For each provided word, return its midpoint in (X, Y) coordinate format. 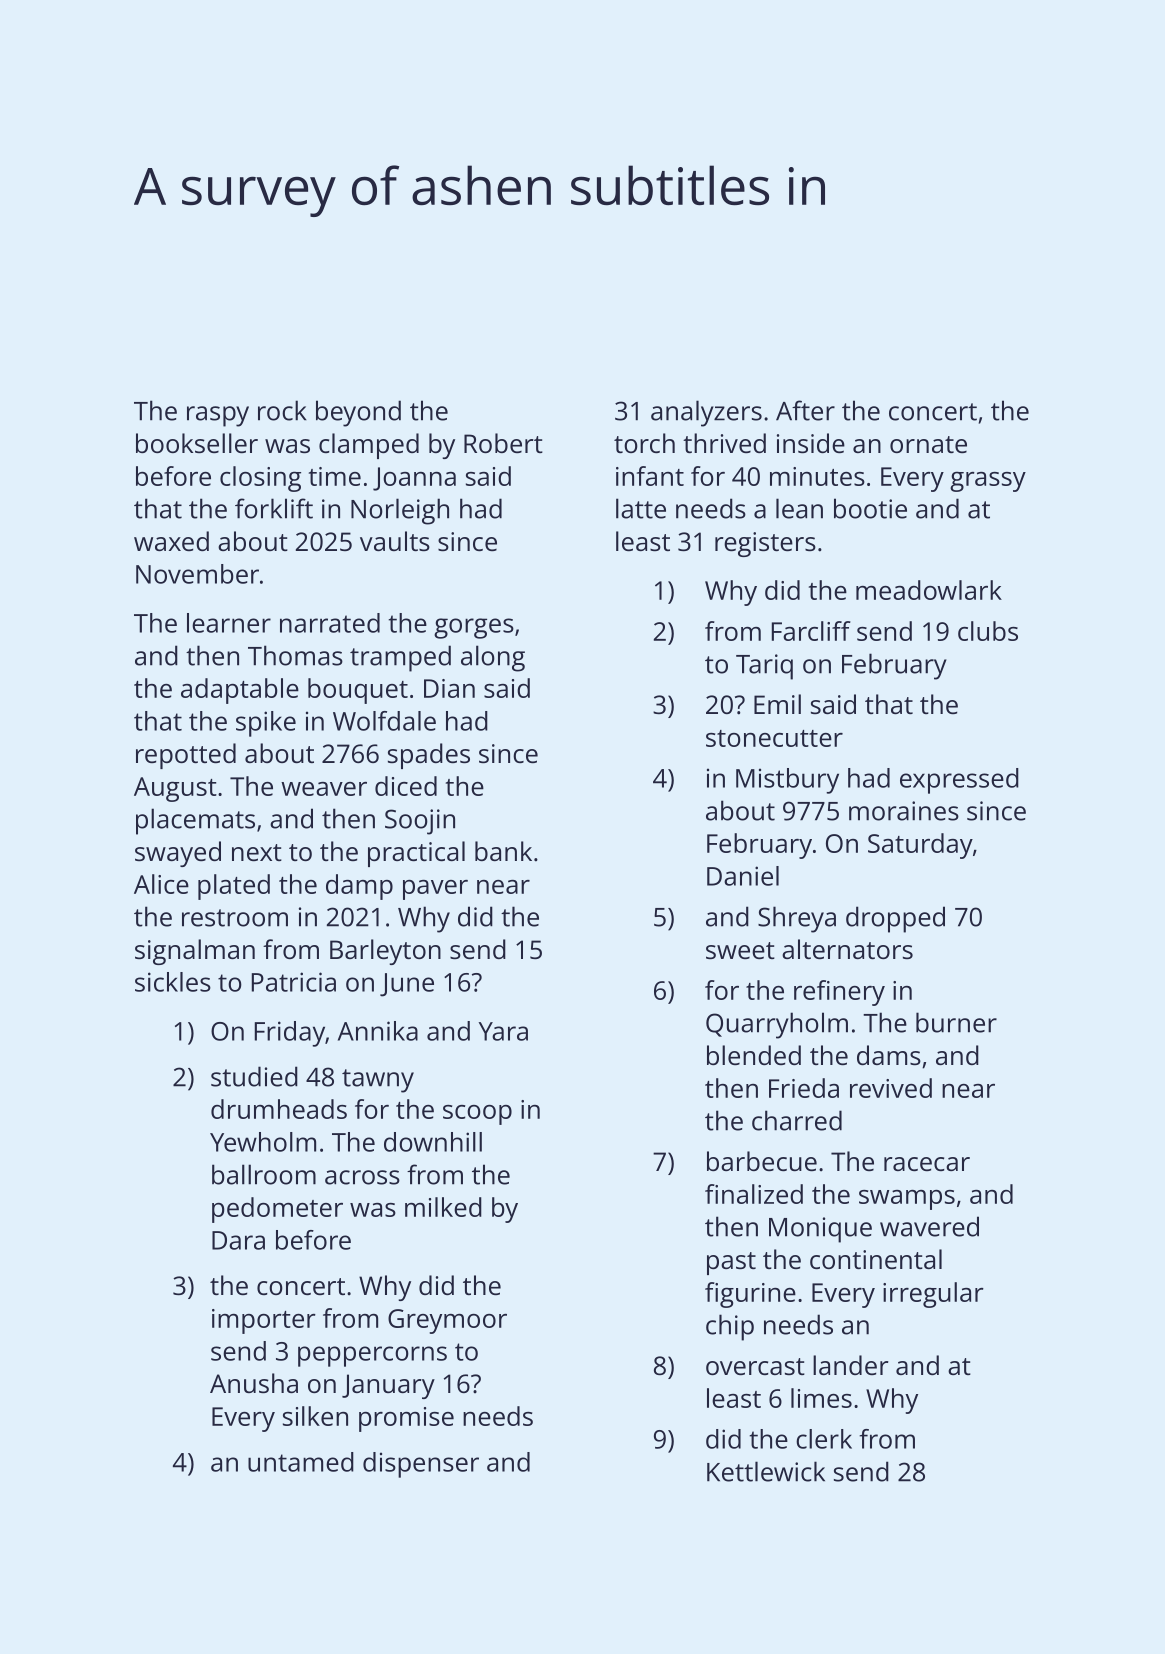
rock (282, 410)
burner (956, 1022)
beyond (358, 413)
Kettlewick (766, 1471)
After (805, 410)
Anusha (254, 1383)
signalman (195, 952)
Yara (503, 1031)
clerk (824, 1439)
